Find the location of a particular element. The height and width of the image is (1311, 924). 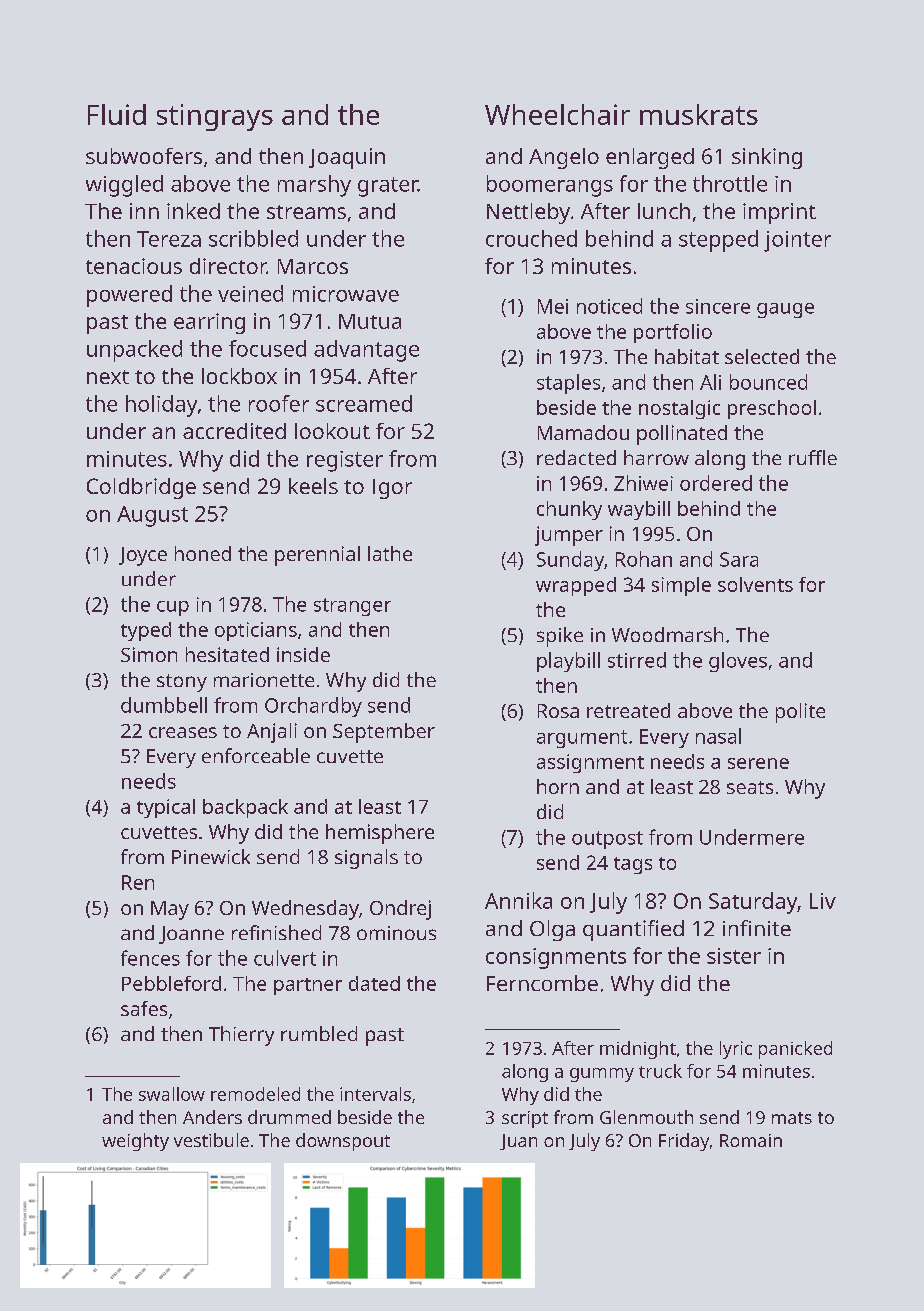

imprint is located at coordinates (779, 213).
